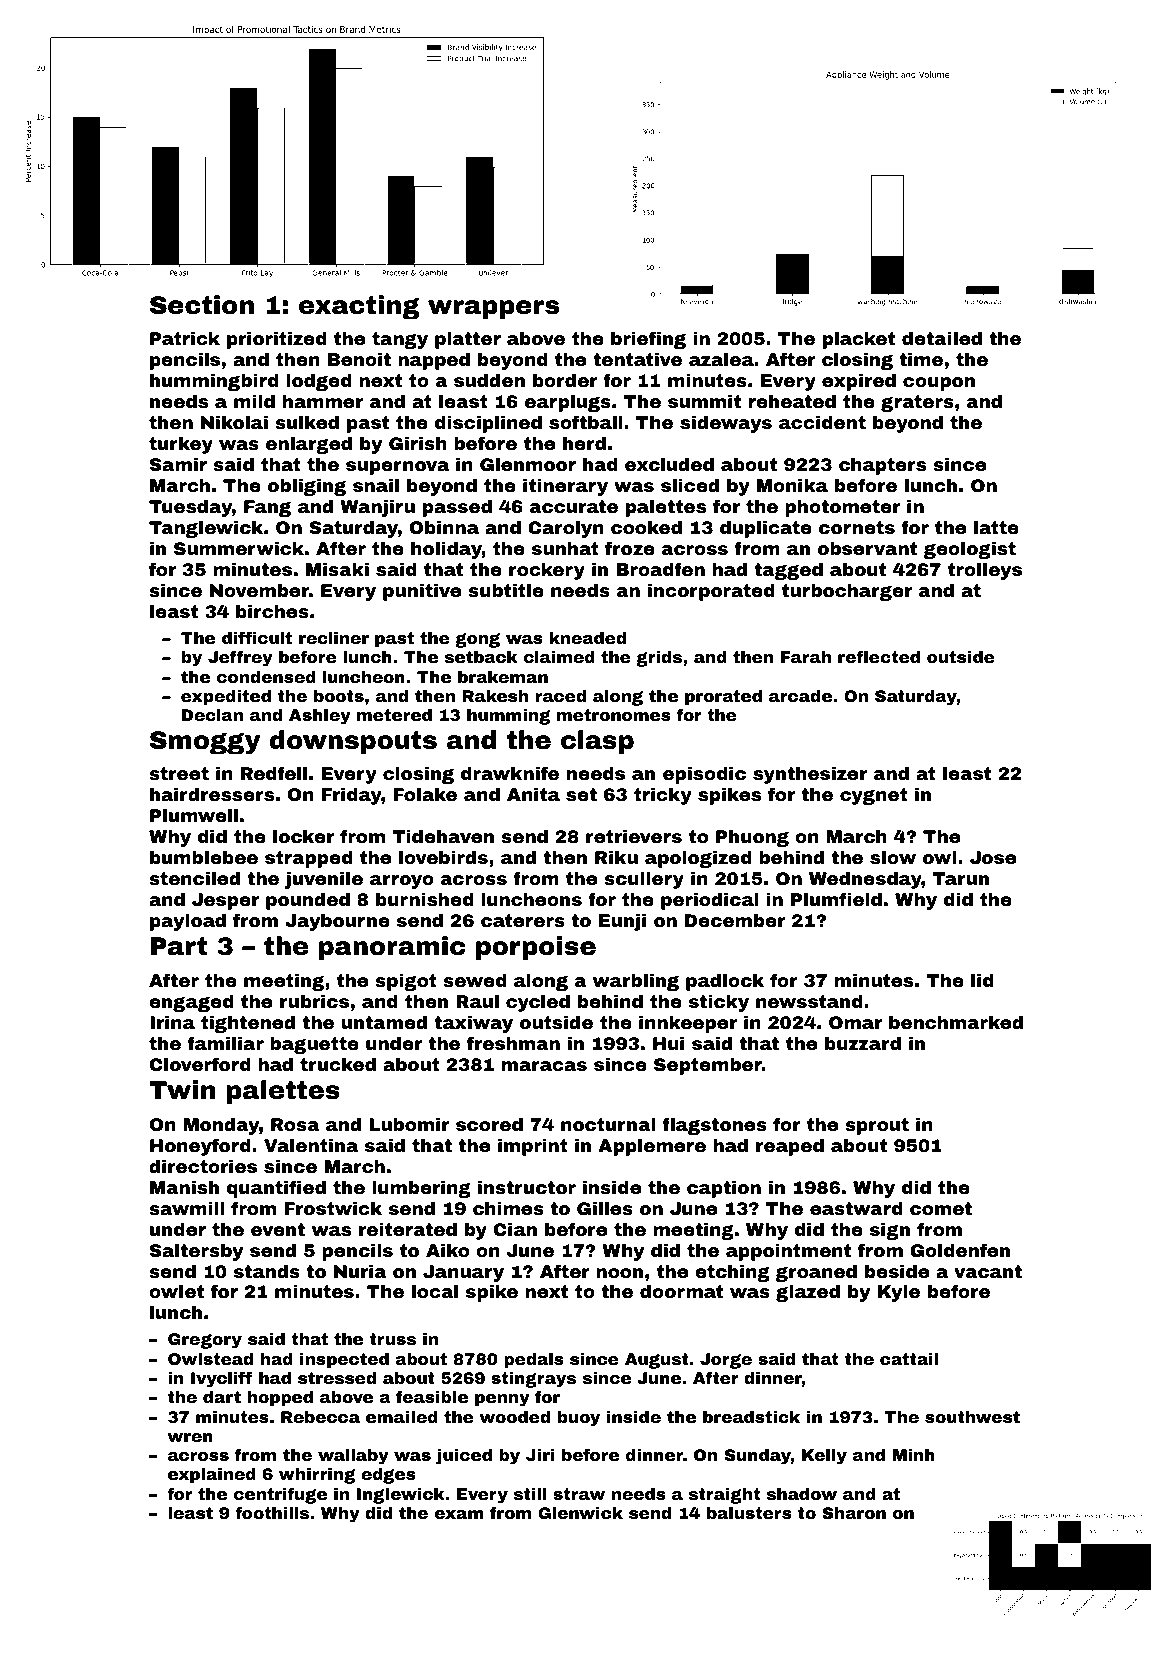 This page has height=1661, width=1175. What do you see at coordinates (308, 901) in the page?
I see `pounded` at bounding box center [308, 901].
